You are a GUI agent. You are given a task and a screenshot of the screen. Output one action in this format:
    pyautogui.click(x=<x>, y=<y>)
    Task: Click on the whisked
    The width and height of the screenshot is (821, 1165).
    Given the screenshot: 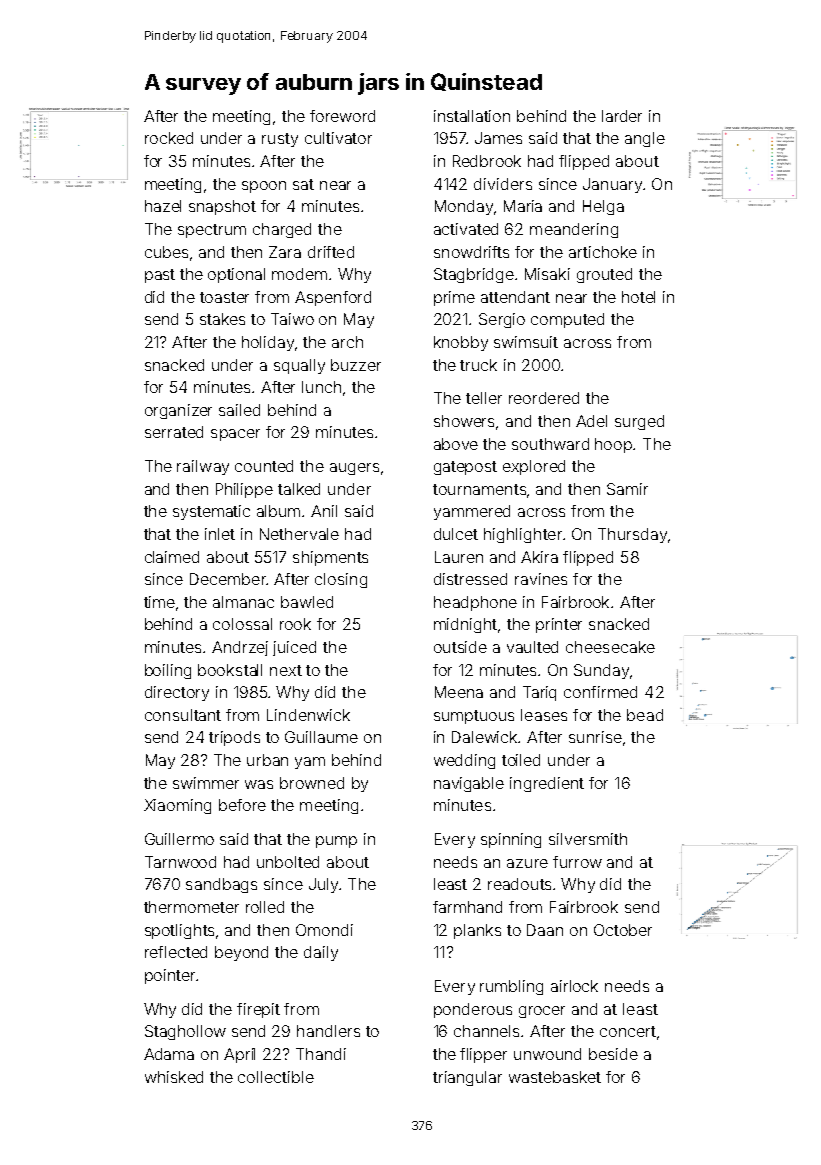 What is the action you would take?
    pyautogui.click(x=174, y=1077)
